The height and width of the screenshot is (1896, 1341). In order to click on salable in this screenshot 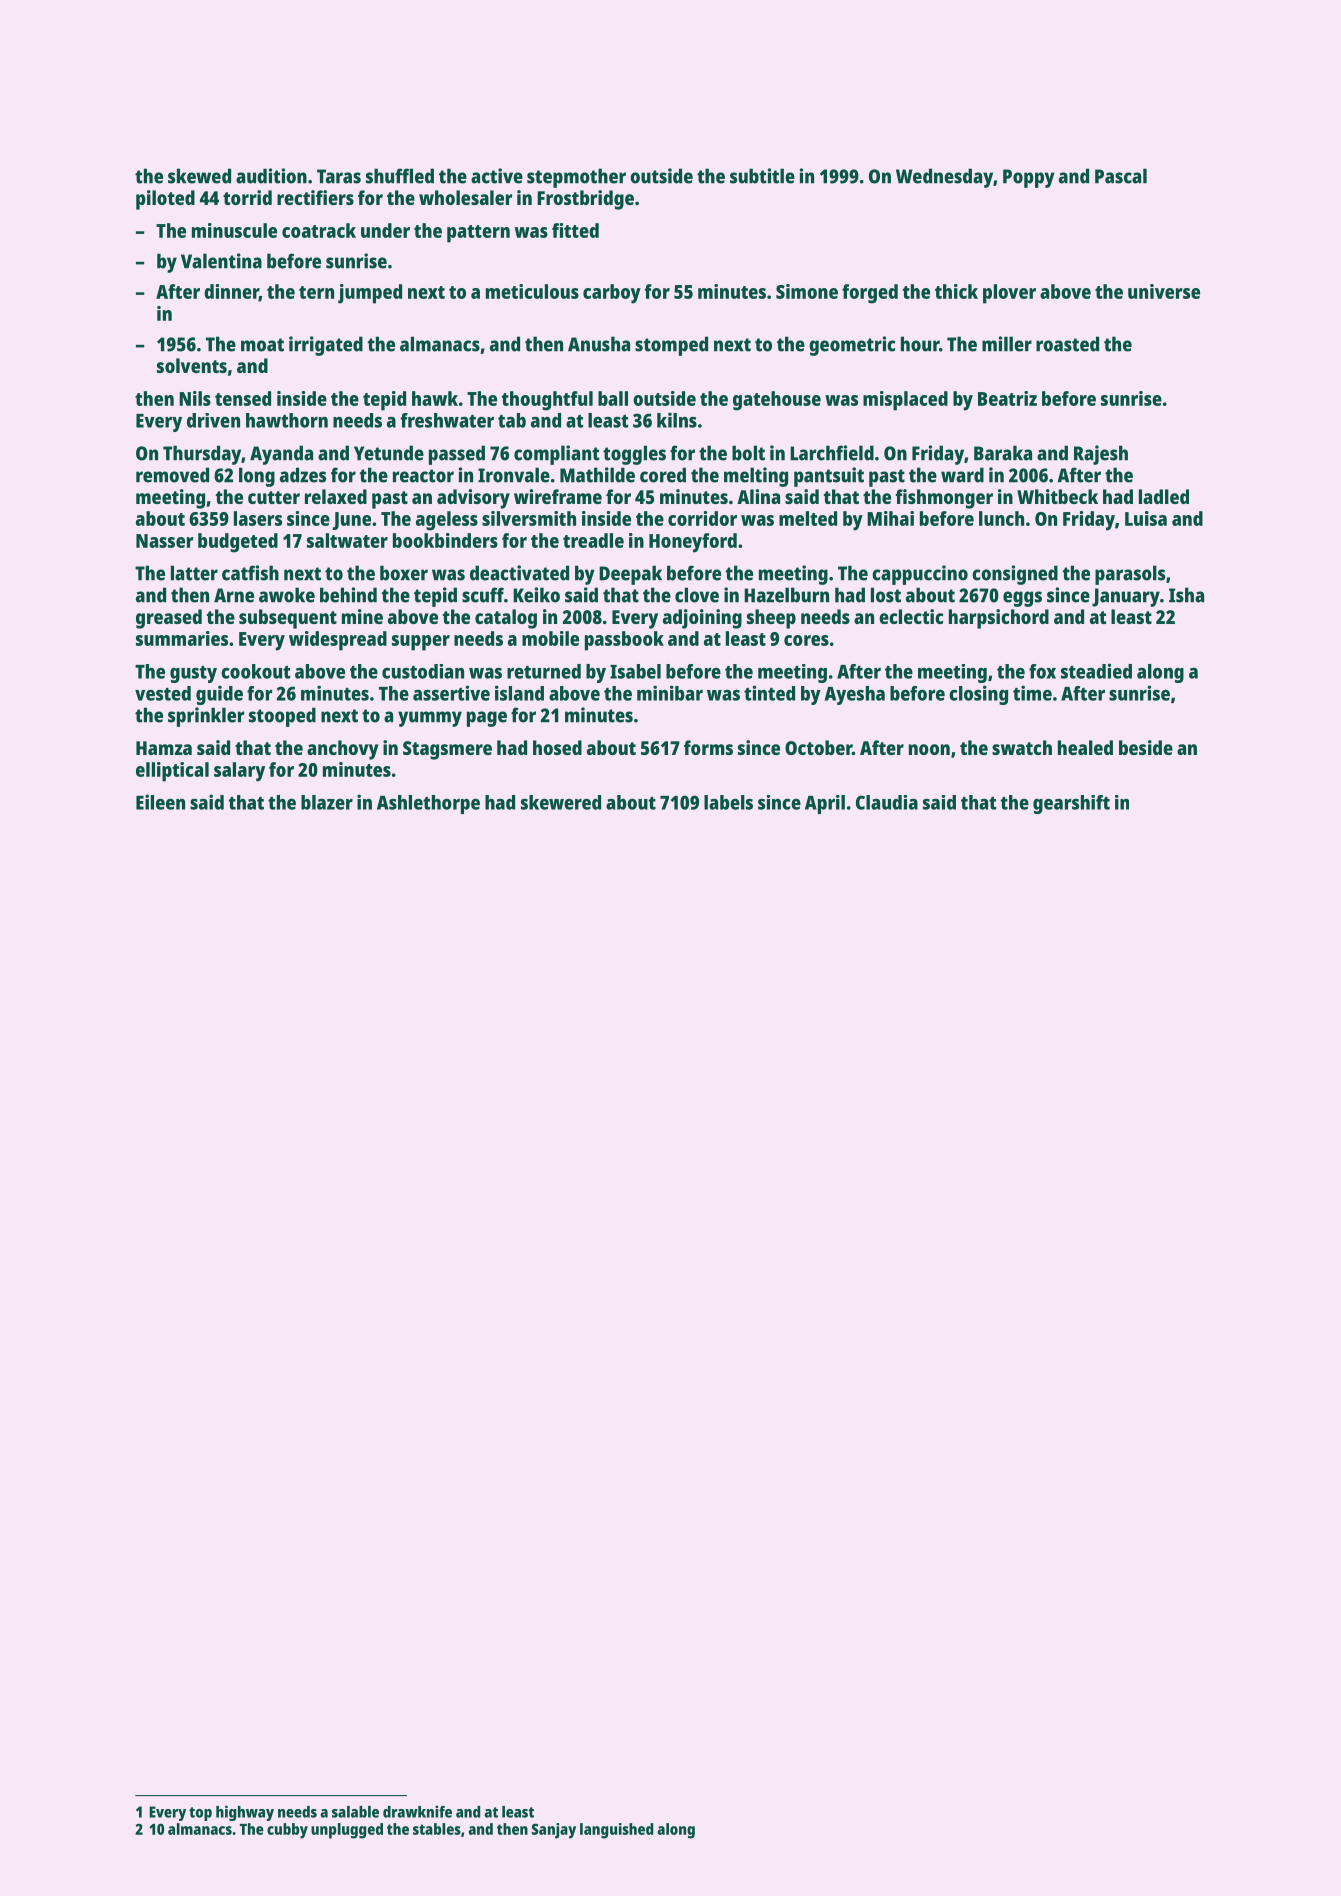, I will do `click(355, 1812)`.
